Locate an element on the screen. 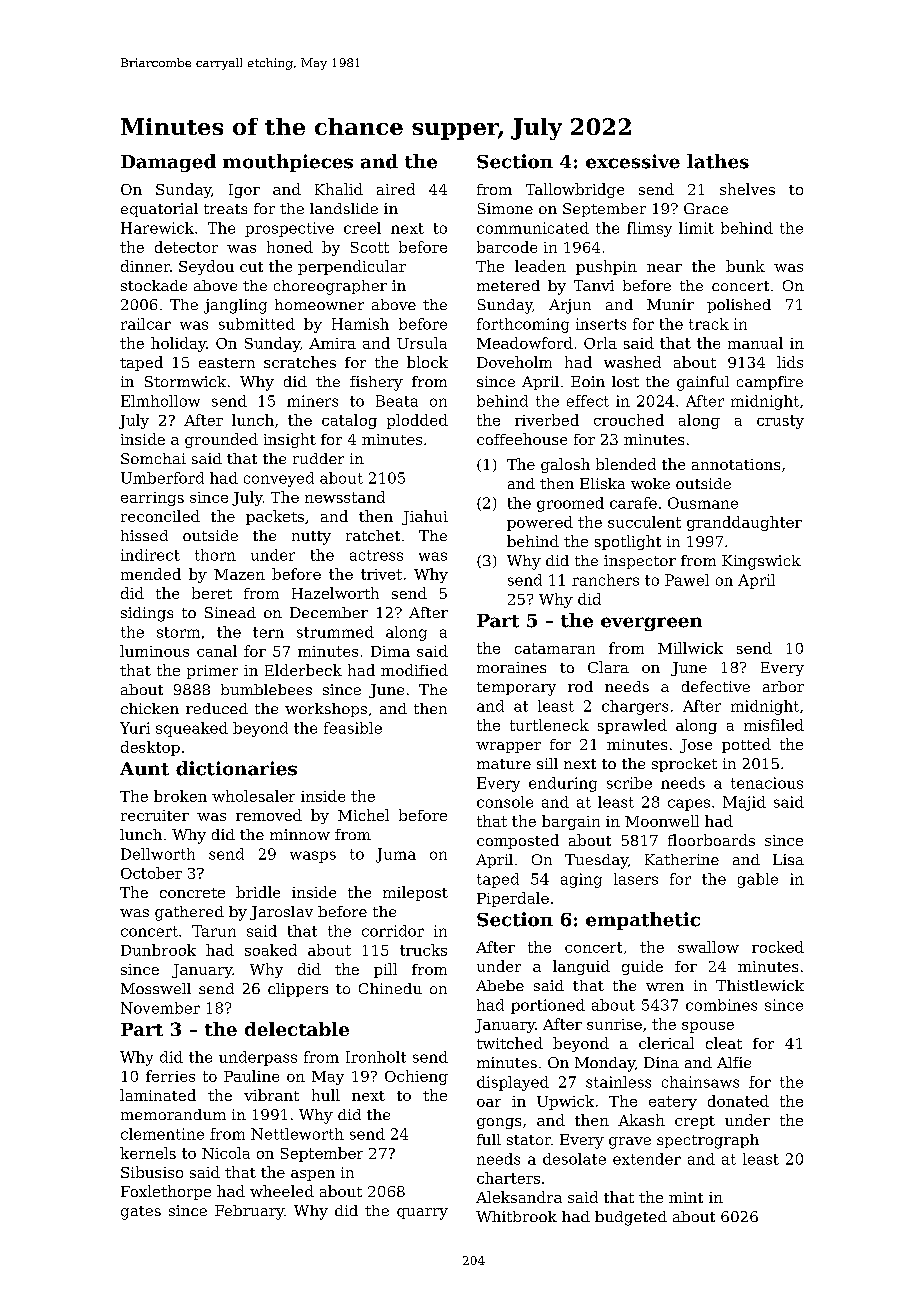 This screenshot has width=924, height=1308. ferries is located at coordinates (170, 1076).
